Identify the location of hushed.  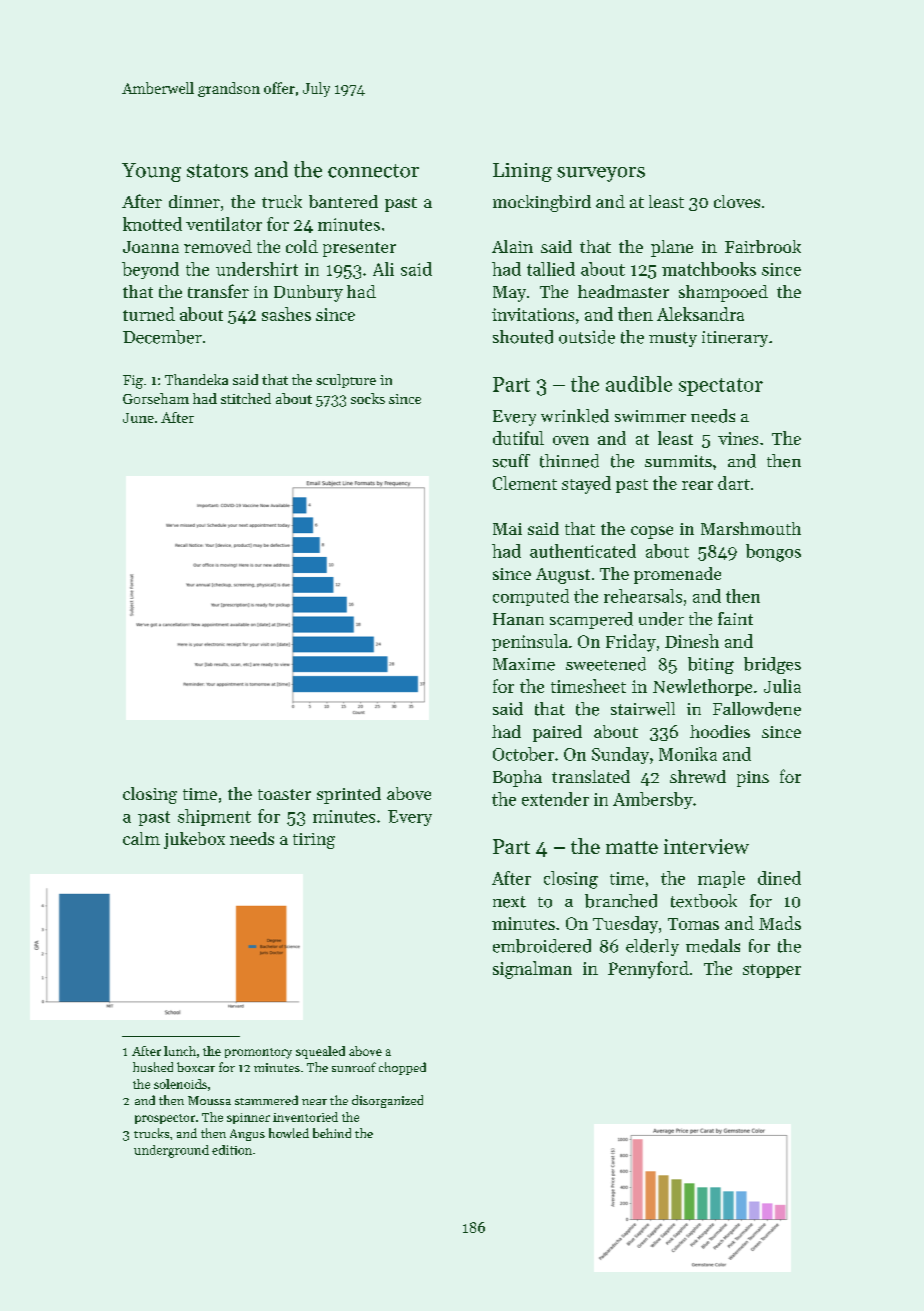
(153, 1067).
